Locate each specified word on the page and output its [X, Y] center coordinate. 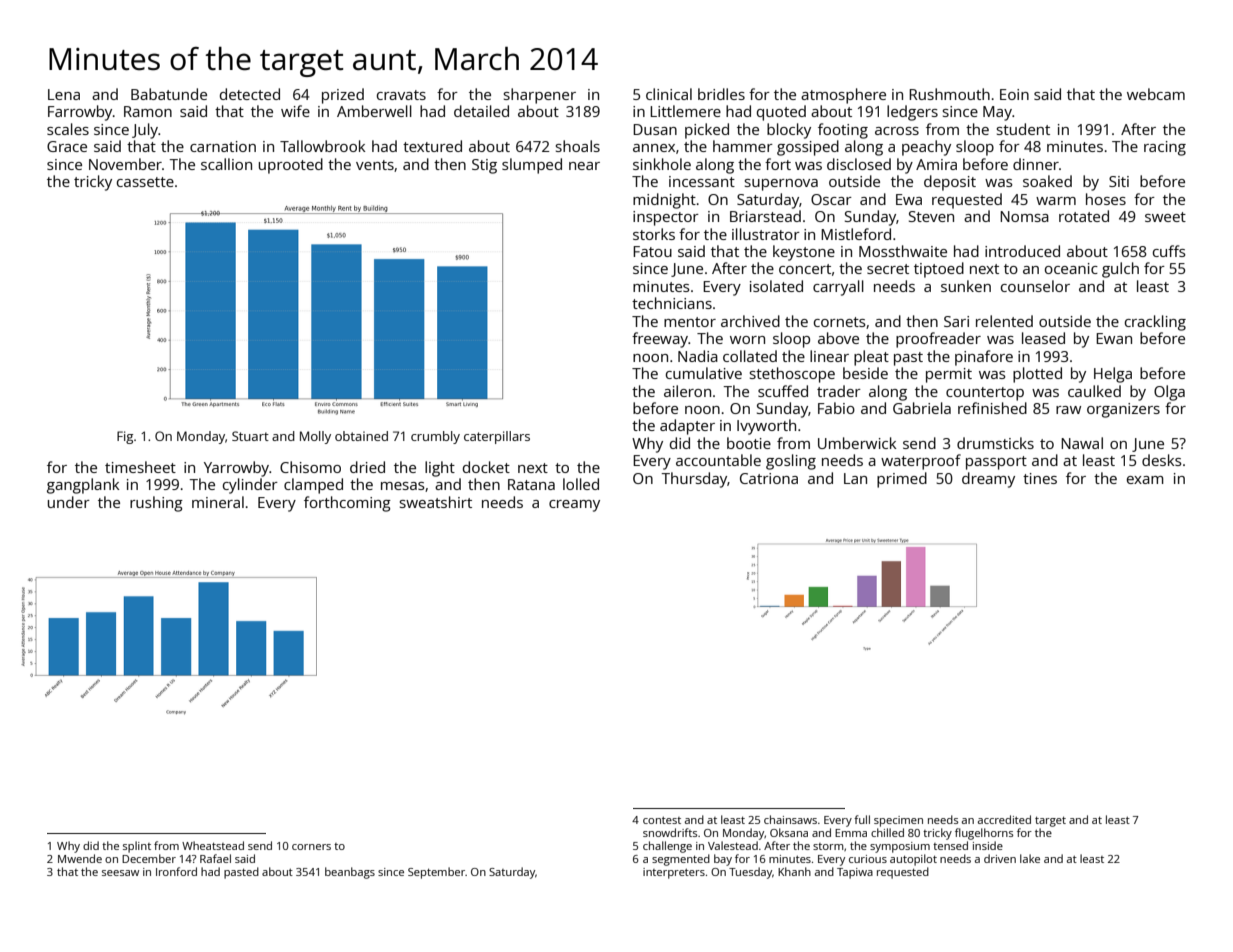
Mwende [80, 858]
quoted [781, 113]
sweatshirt [436, 502]
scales [68, 129]
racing [1165, 148]
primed [902, 480]
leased [1043, 338]
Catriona [769, 478]
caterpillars [497, 437]
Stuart [250, 436]
